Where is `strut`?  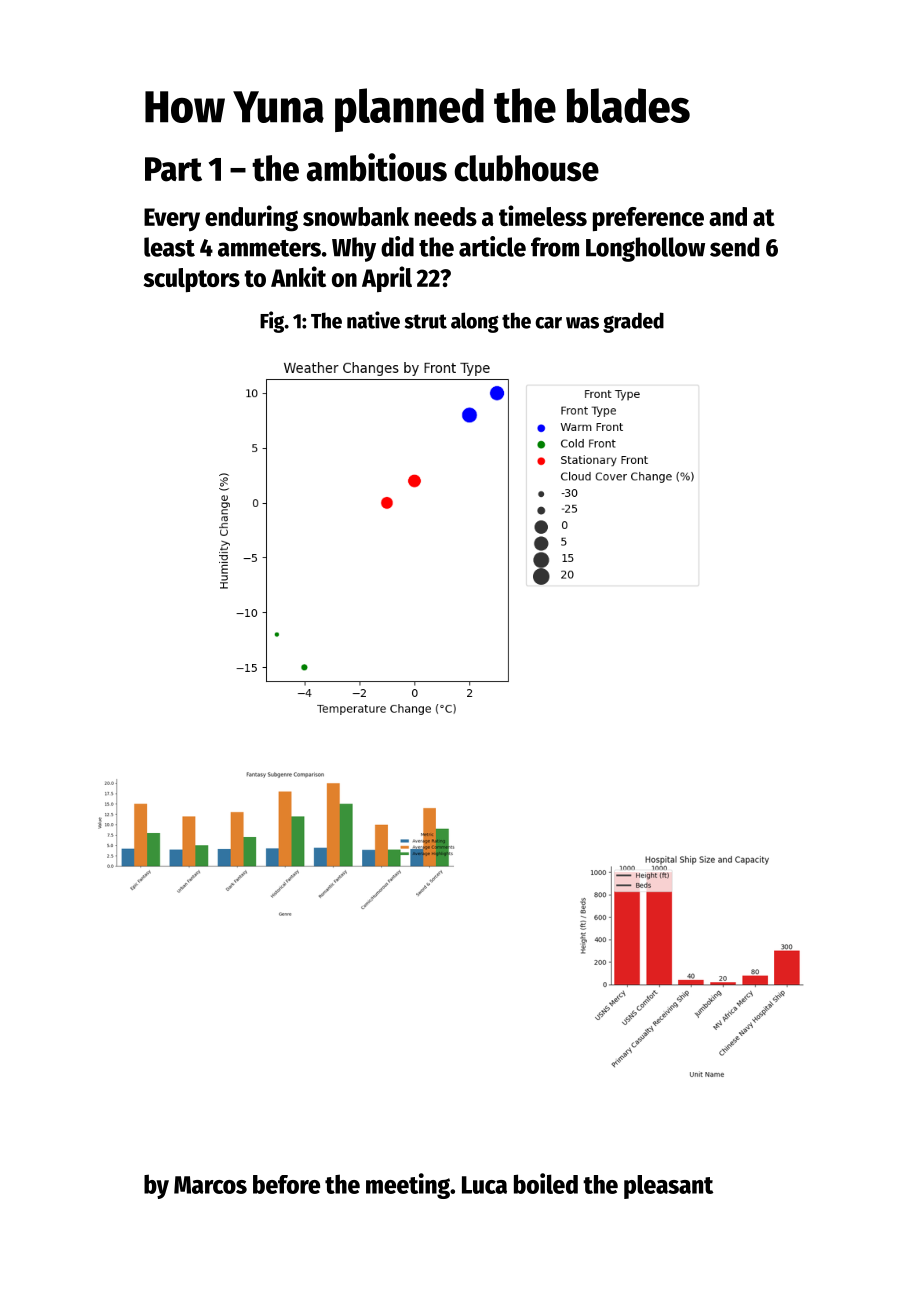
strut is located at coordinates (426, 321).
